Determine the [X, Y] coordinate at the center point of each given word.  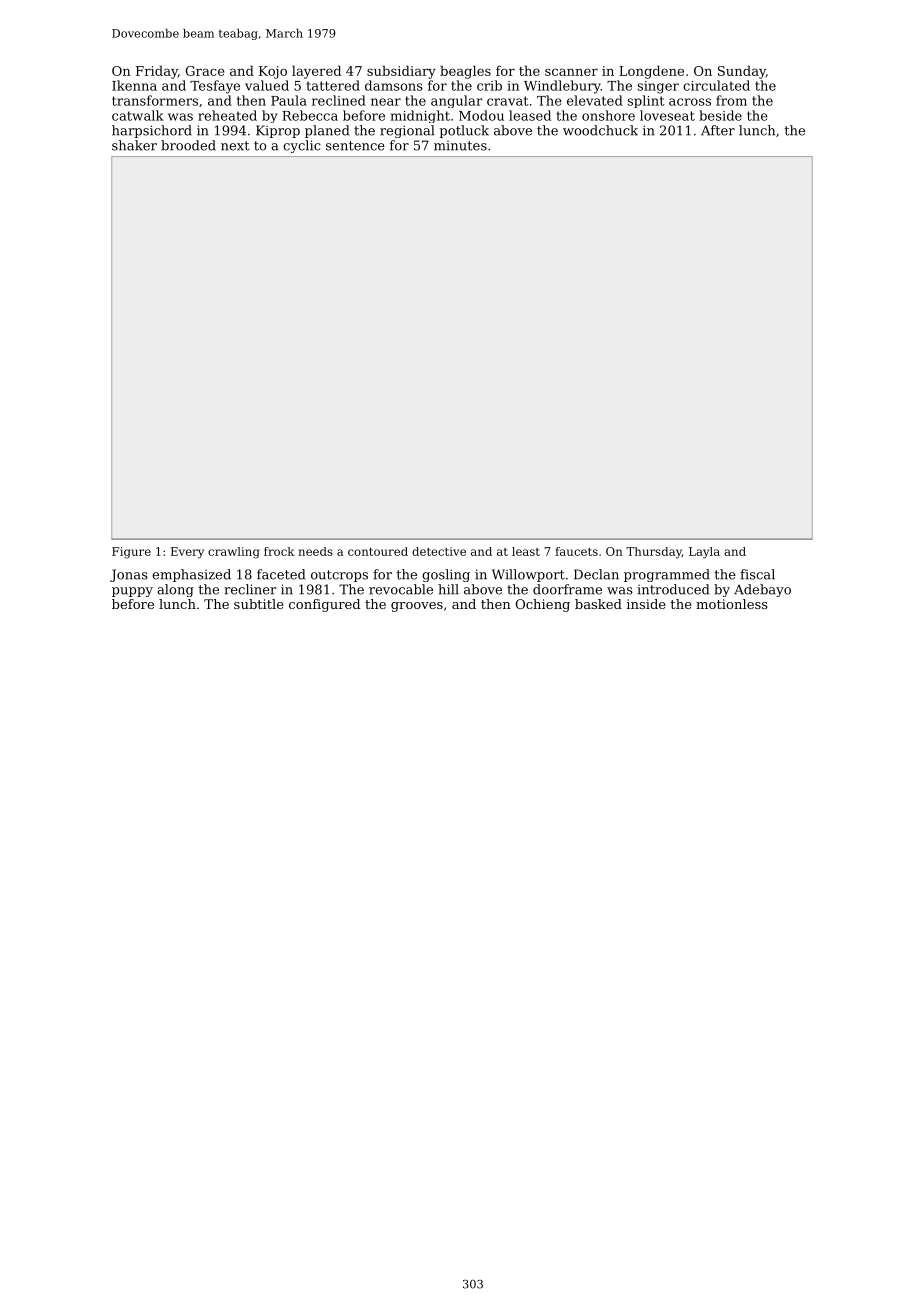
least [526, 551]
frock [279, 551]
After [718, 130]
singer [658, 87]
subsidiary [401, 72]
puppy [132, 592]
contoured [378, 551]
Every [187, 553]
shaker [134, 145]
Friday [157, 72]
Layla [704, 553]
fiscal [757, 574]
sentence [355, 146]
